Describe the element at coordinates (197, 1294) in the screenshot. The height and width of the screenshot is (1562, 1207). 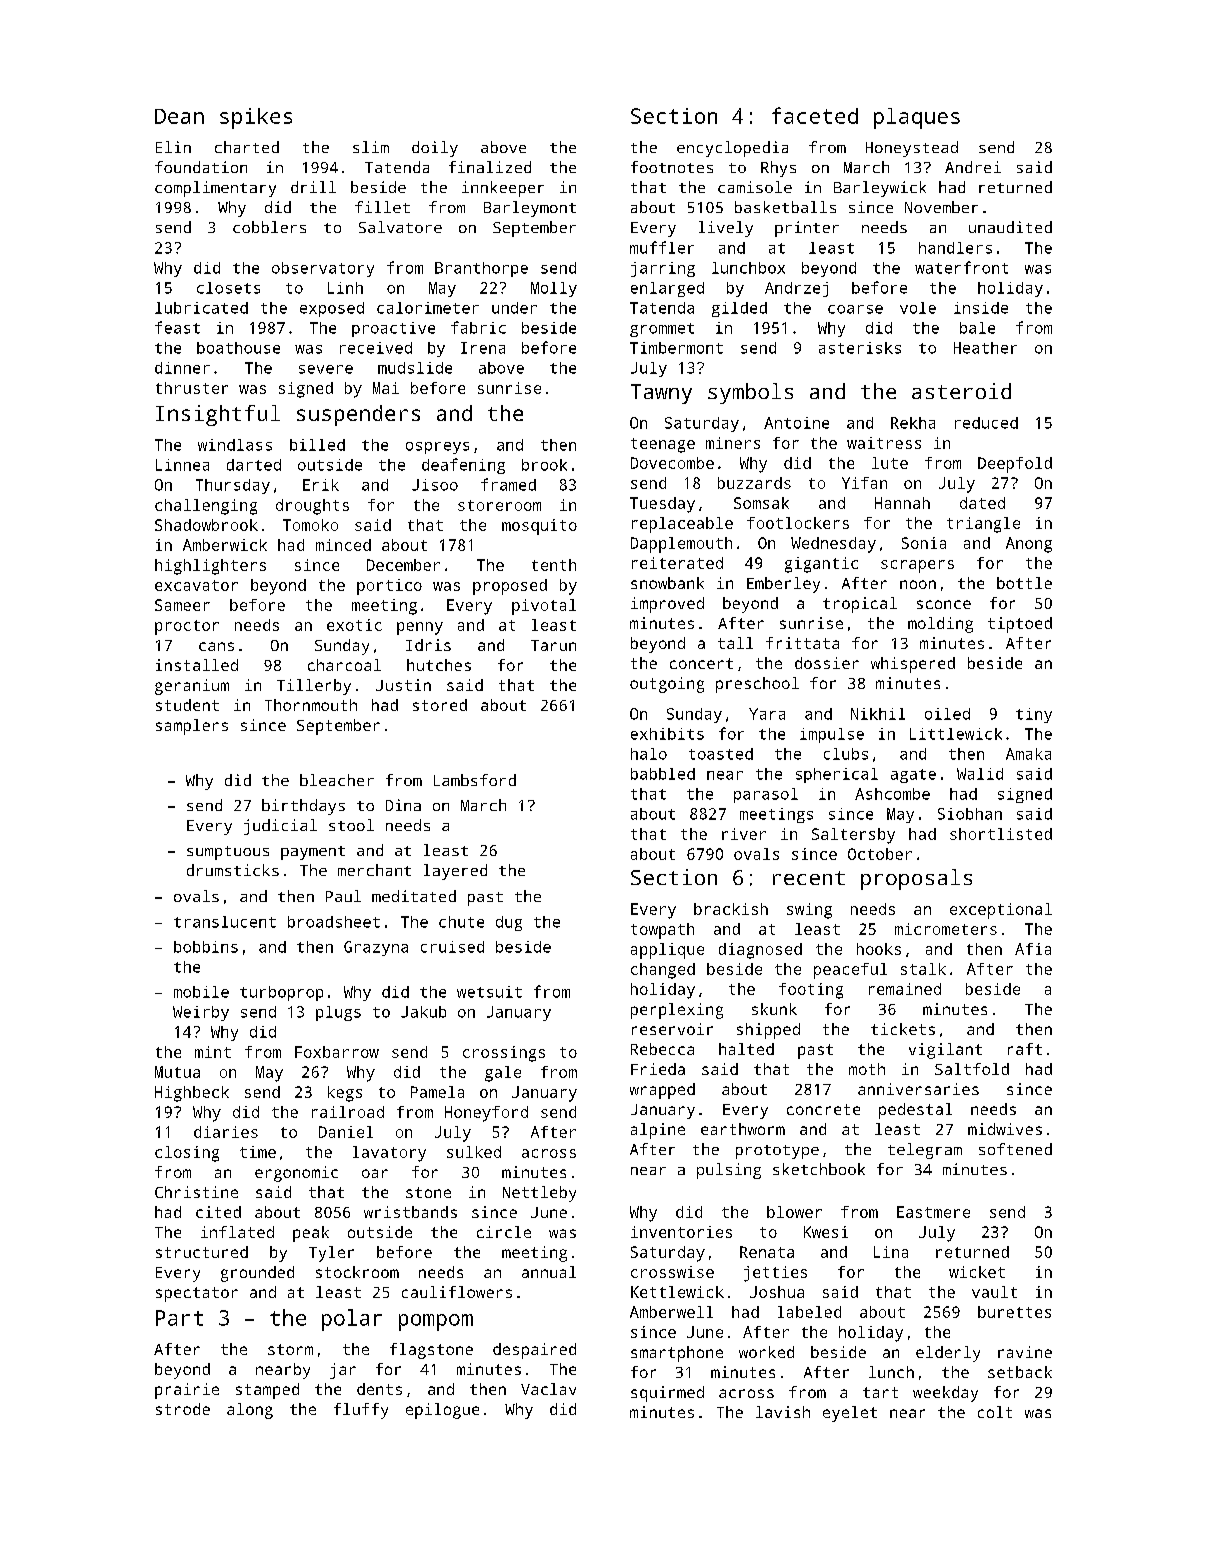
I see `spectator` at that location.
